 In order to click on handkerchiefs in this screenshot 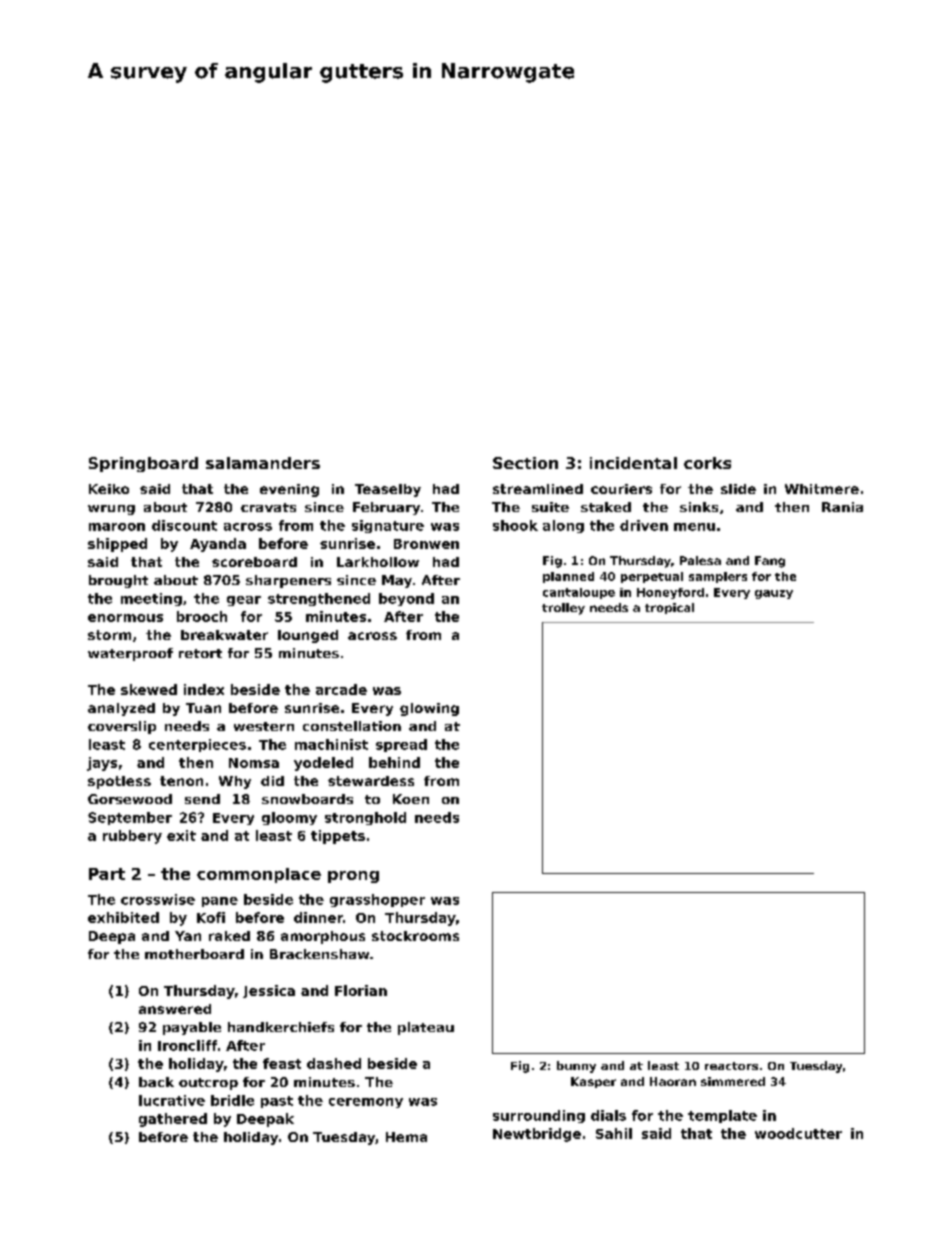, I will do `click(281, 1027)`.
